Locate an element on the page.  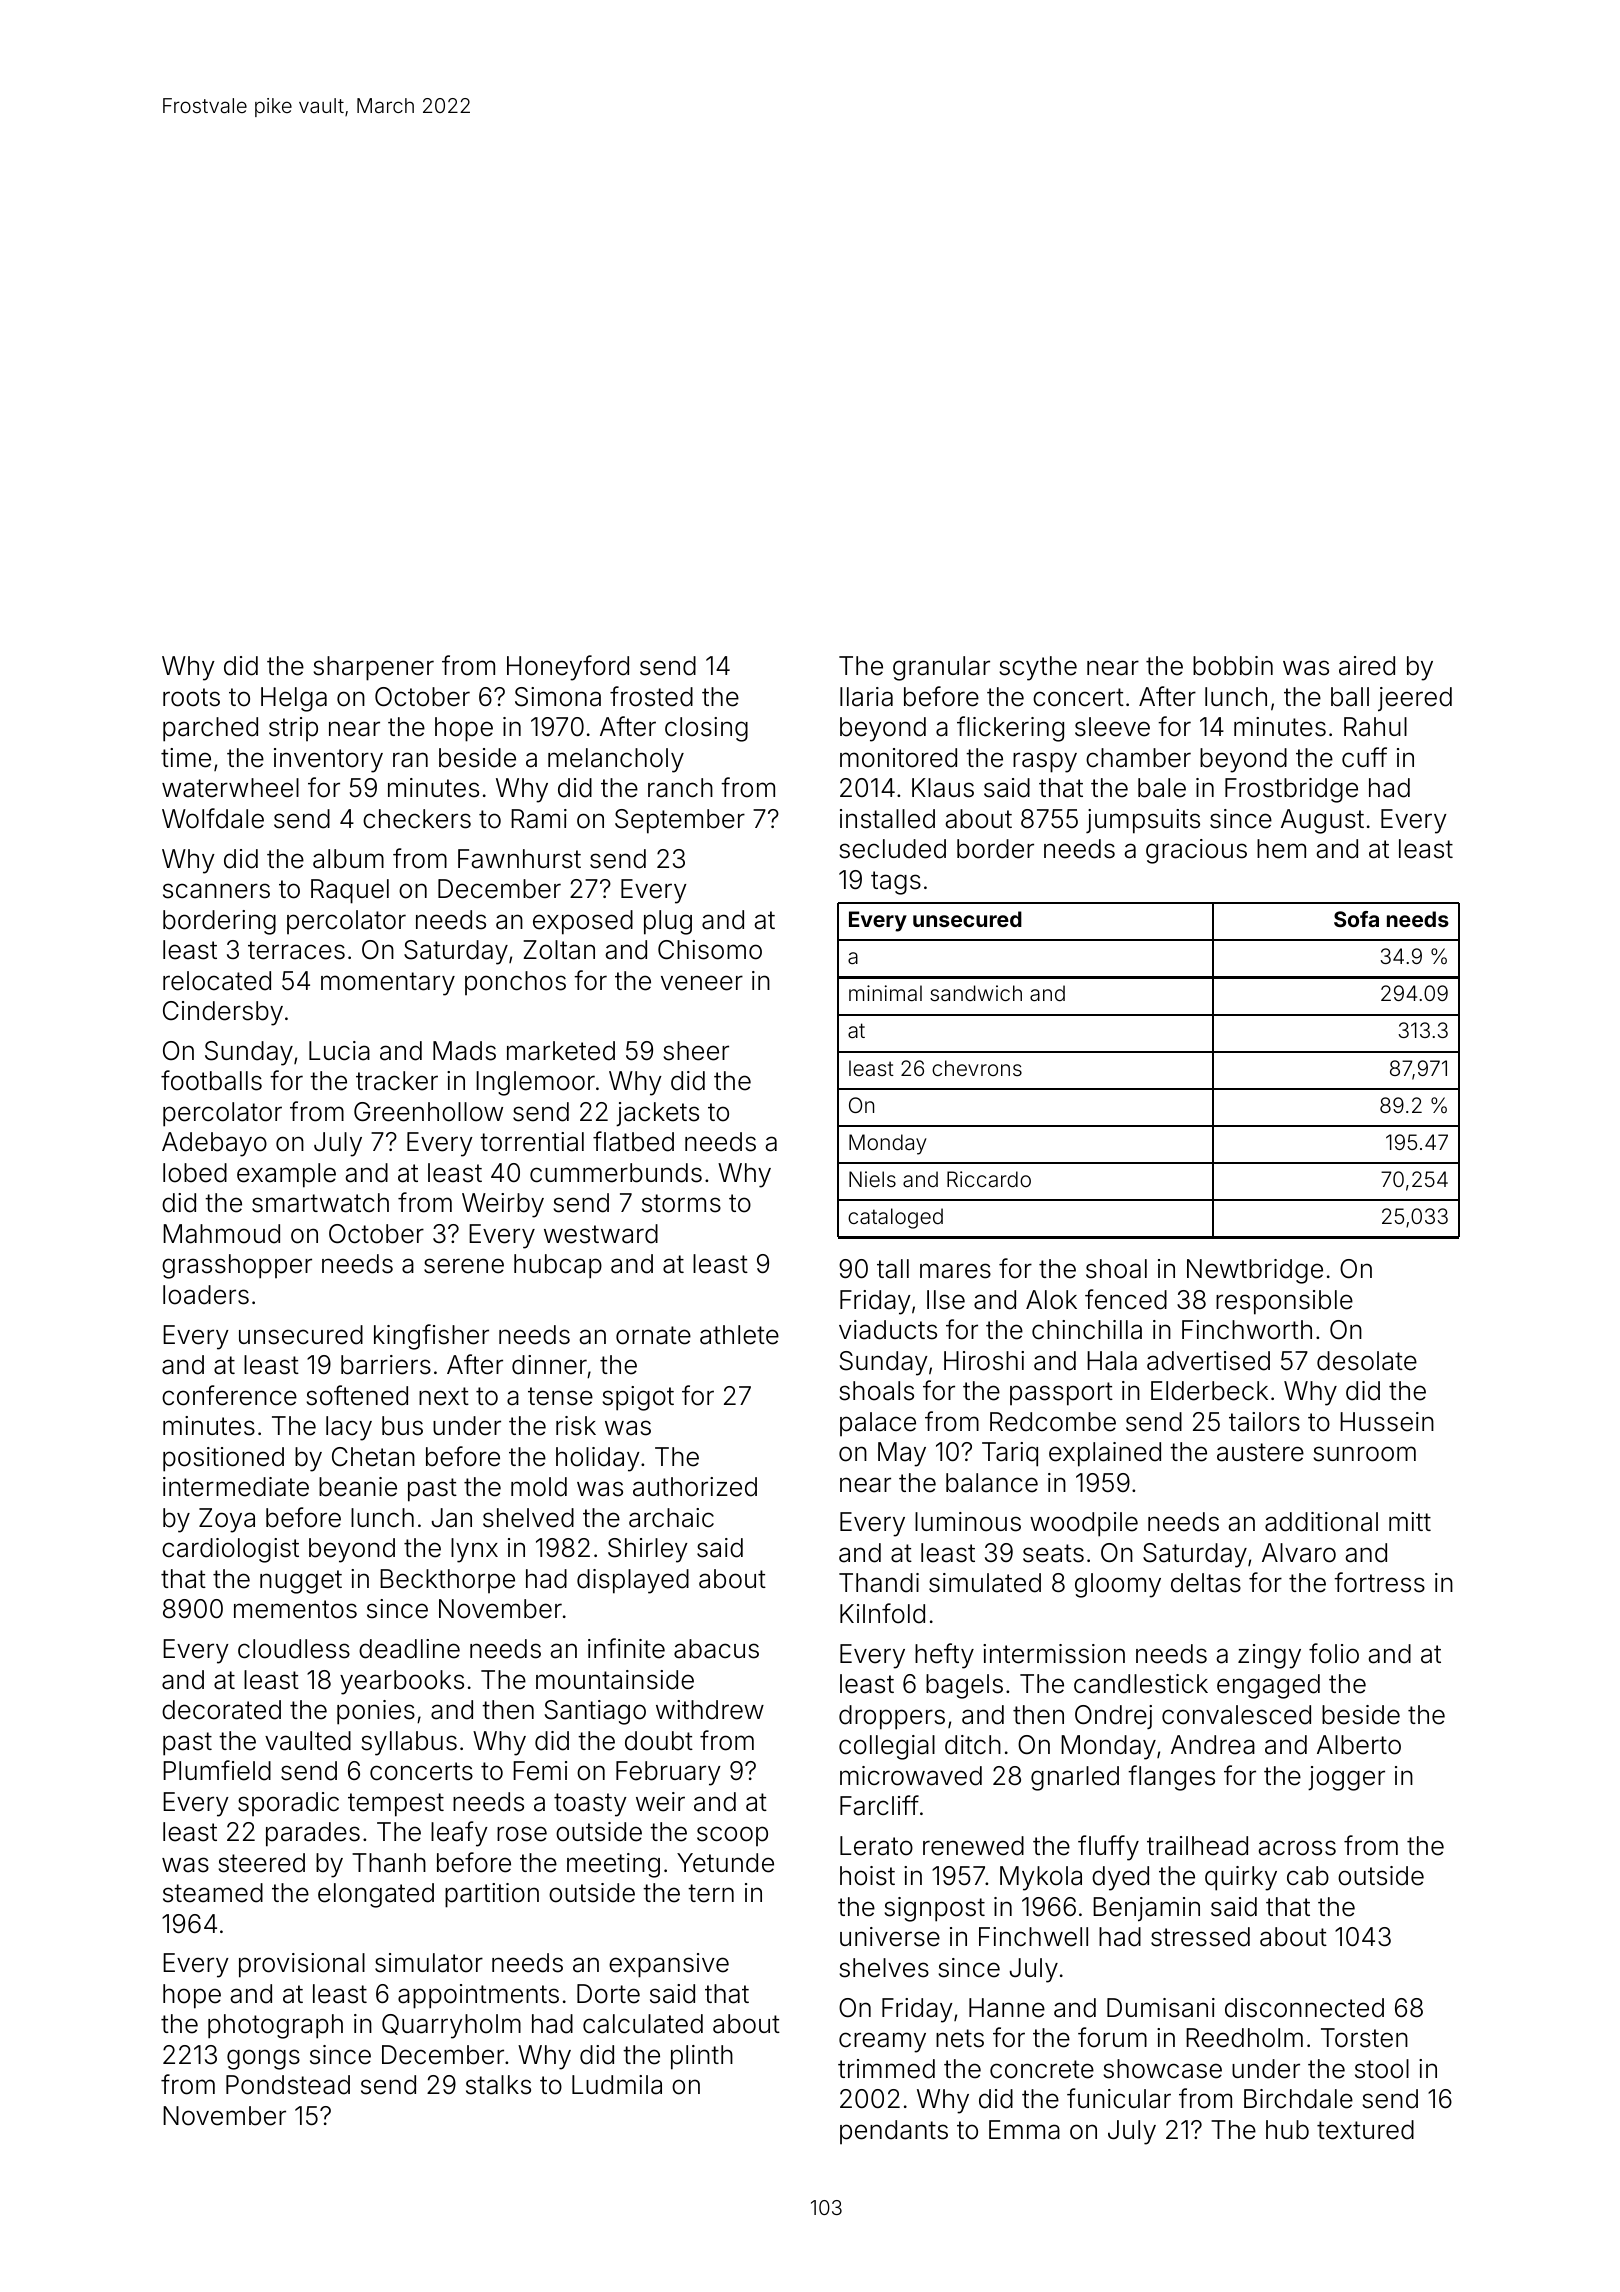
waterwheel is located at coordinates (230, 788).
